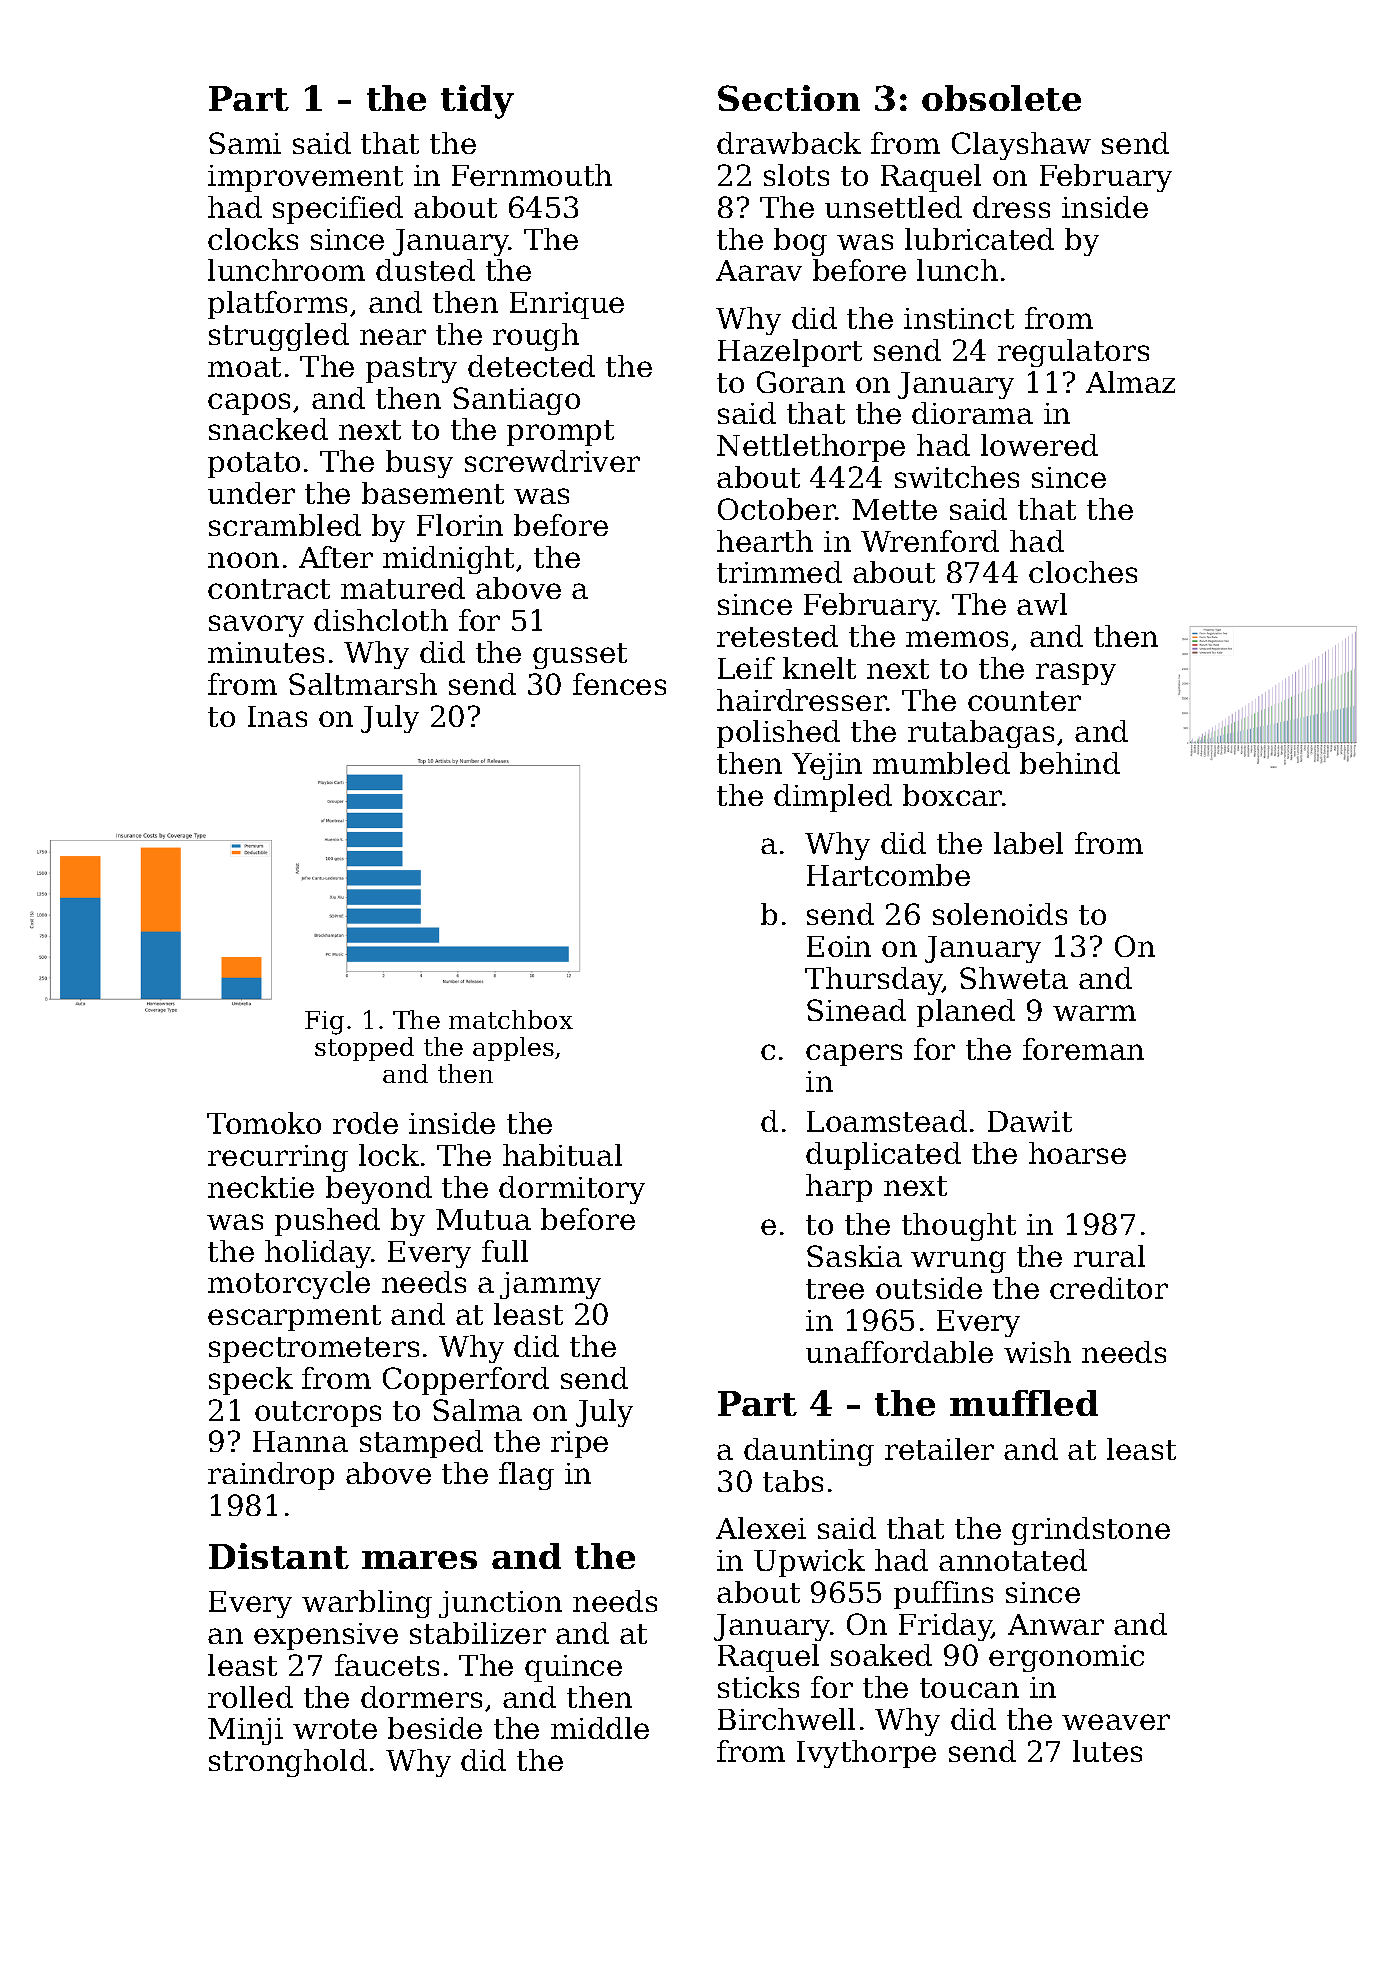 This document has width=1386, height=1969. I want to click on Eoin, so click(839, 946).
